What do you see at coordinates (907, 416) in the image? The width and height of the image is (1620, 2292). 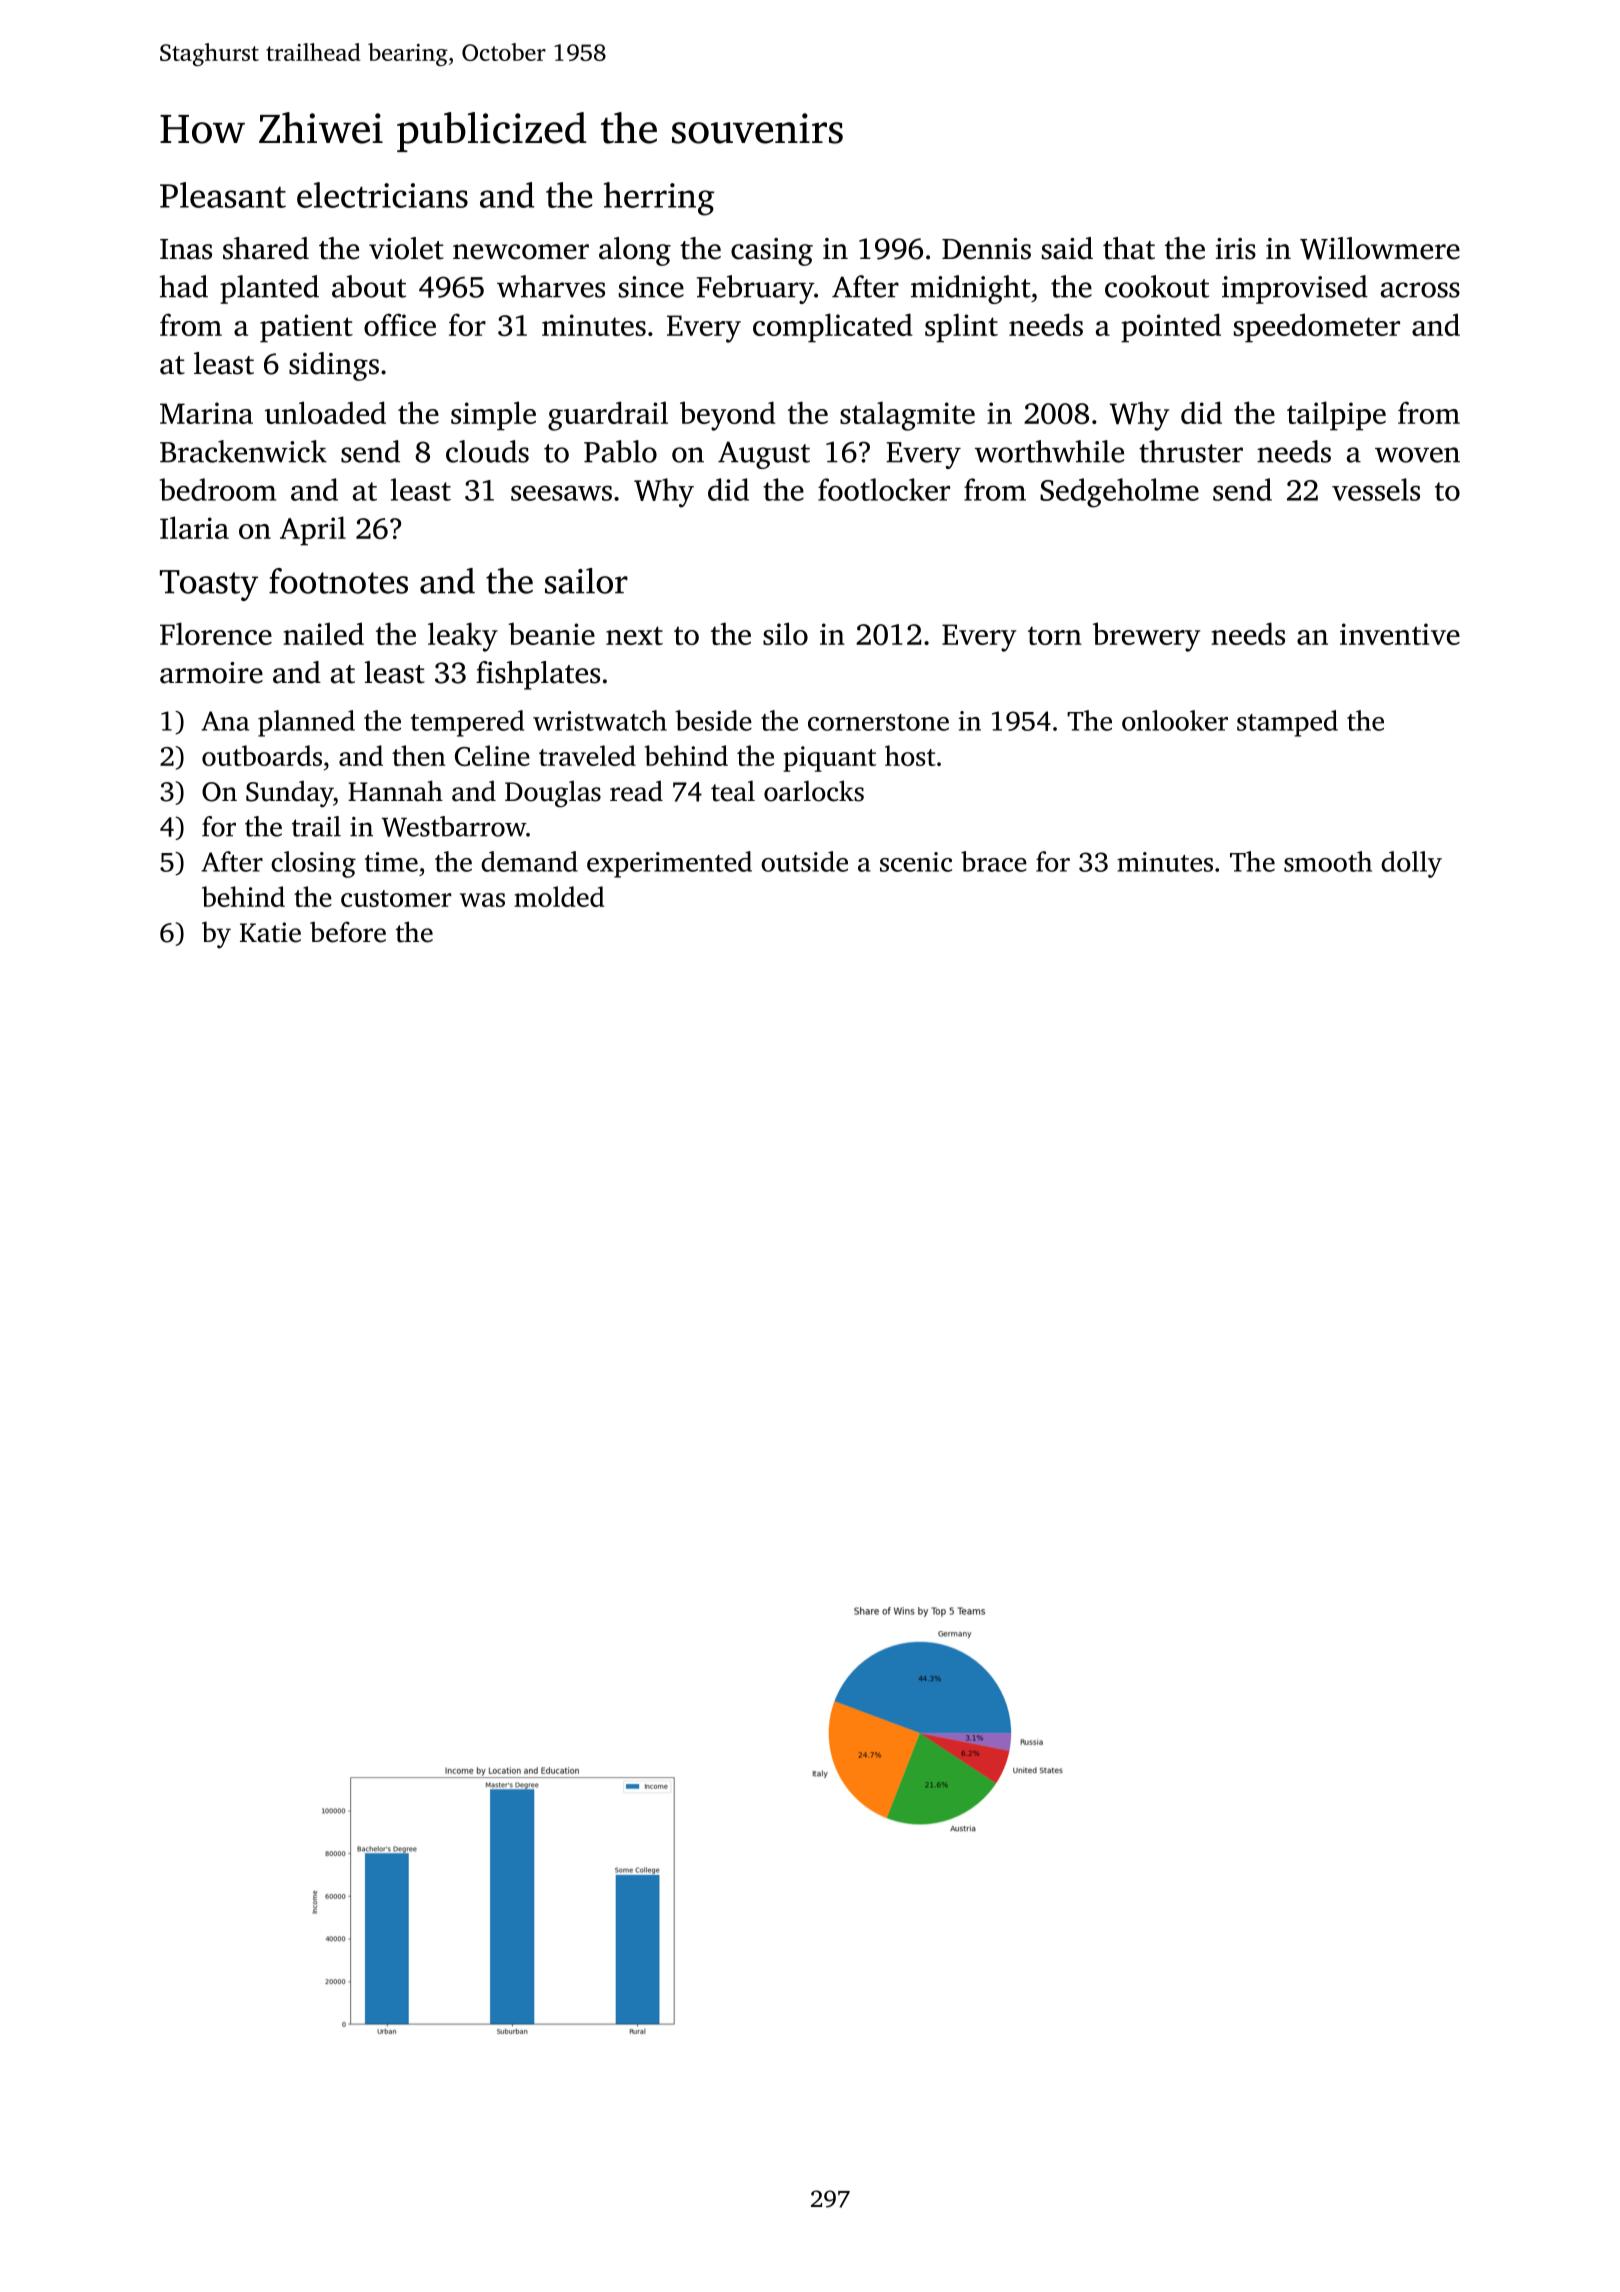 I see `stalagmite` at bounding box center [907, 416].
